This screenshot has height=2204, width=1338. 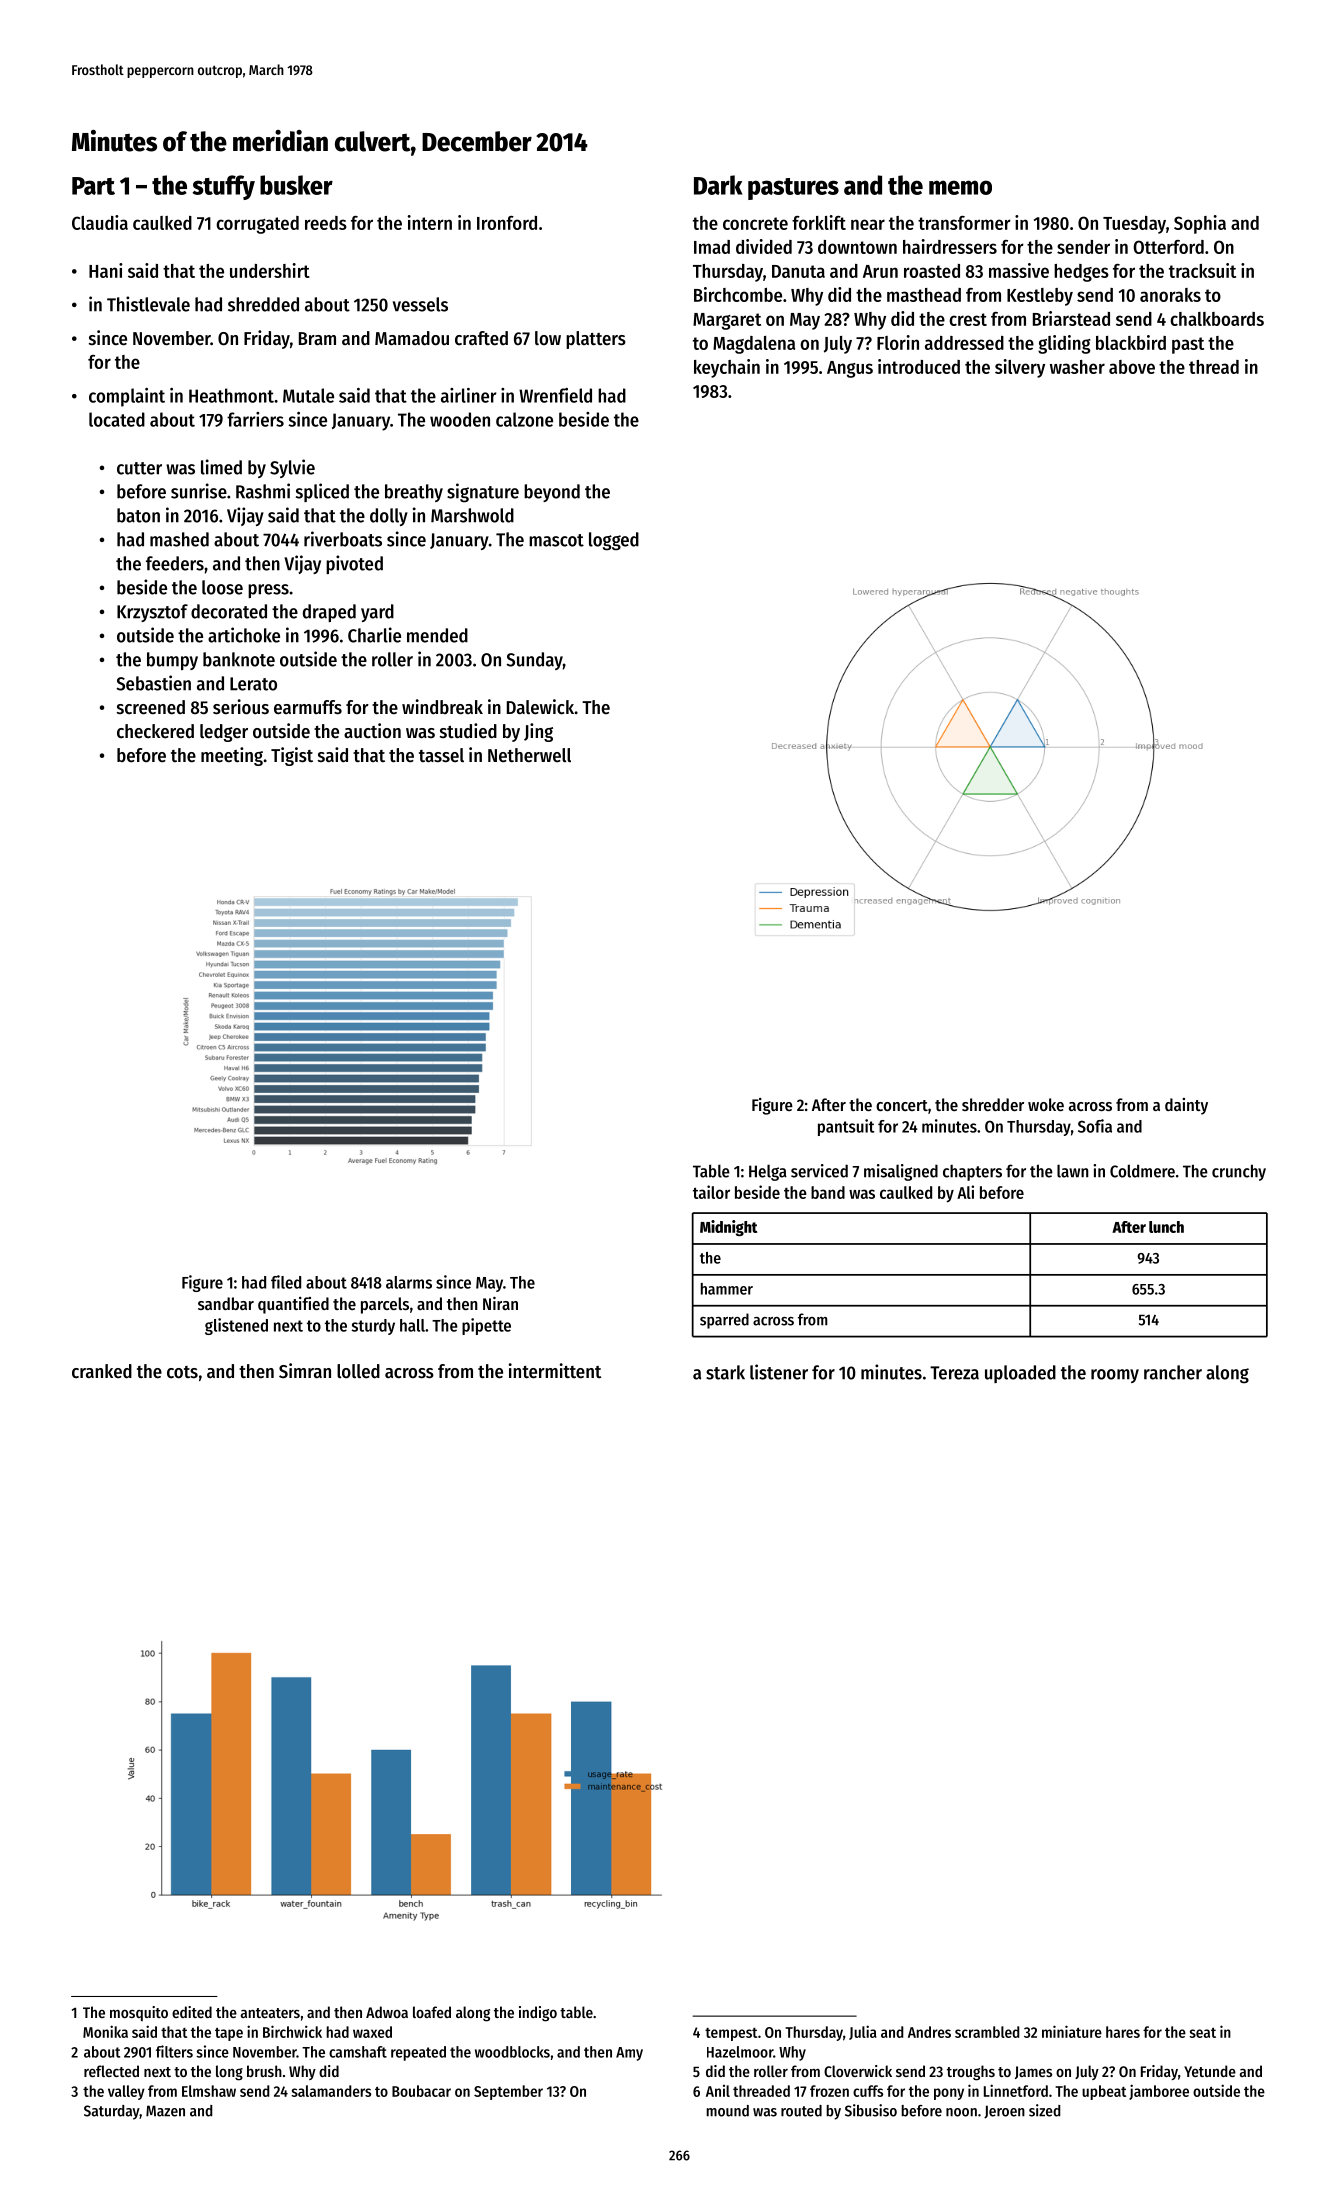 I want to click on Hani, so click(x=106, y=270).
